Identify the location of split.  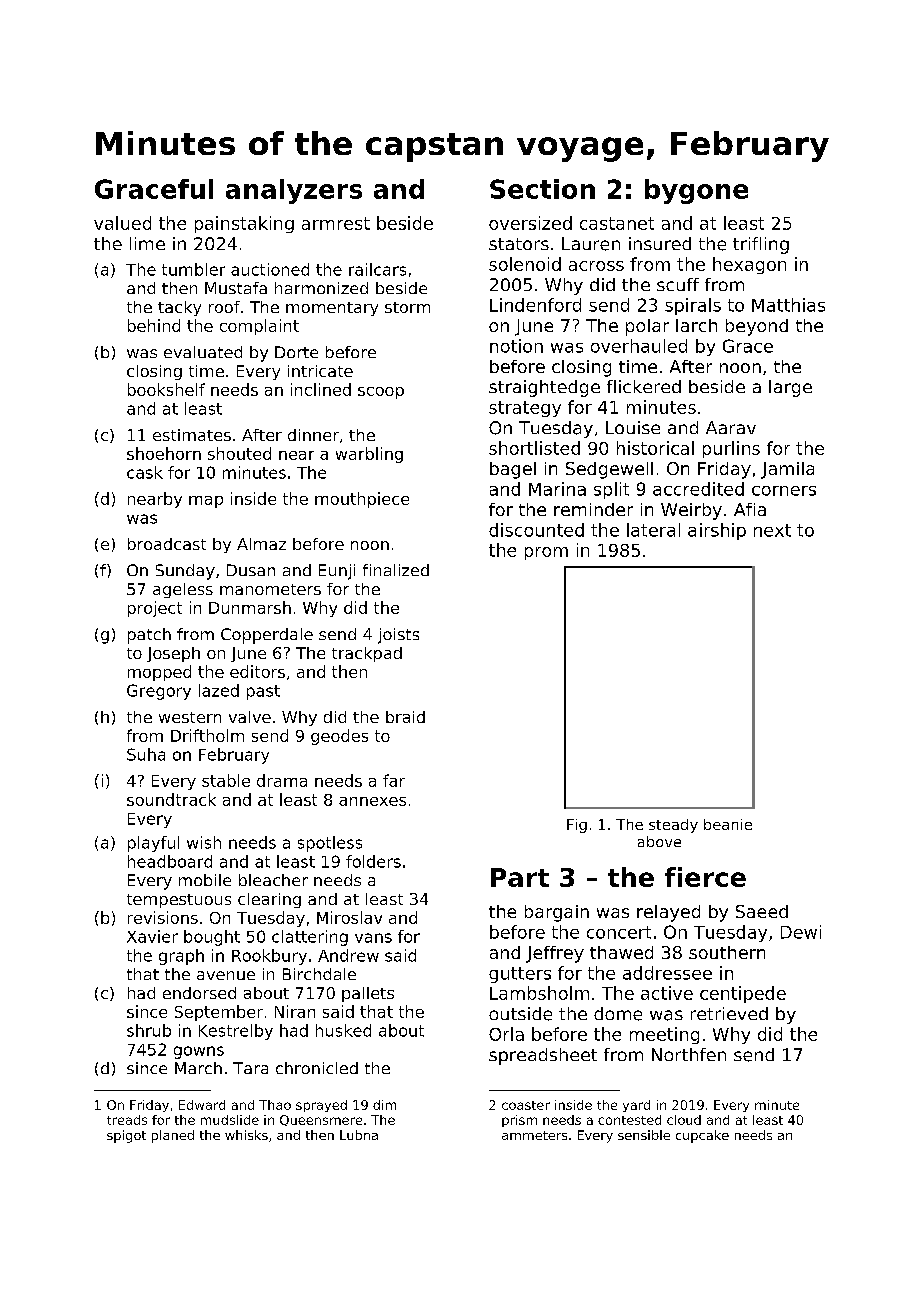
(611, 490).
